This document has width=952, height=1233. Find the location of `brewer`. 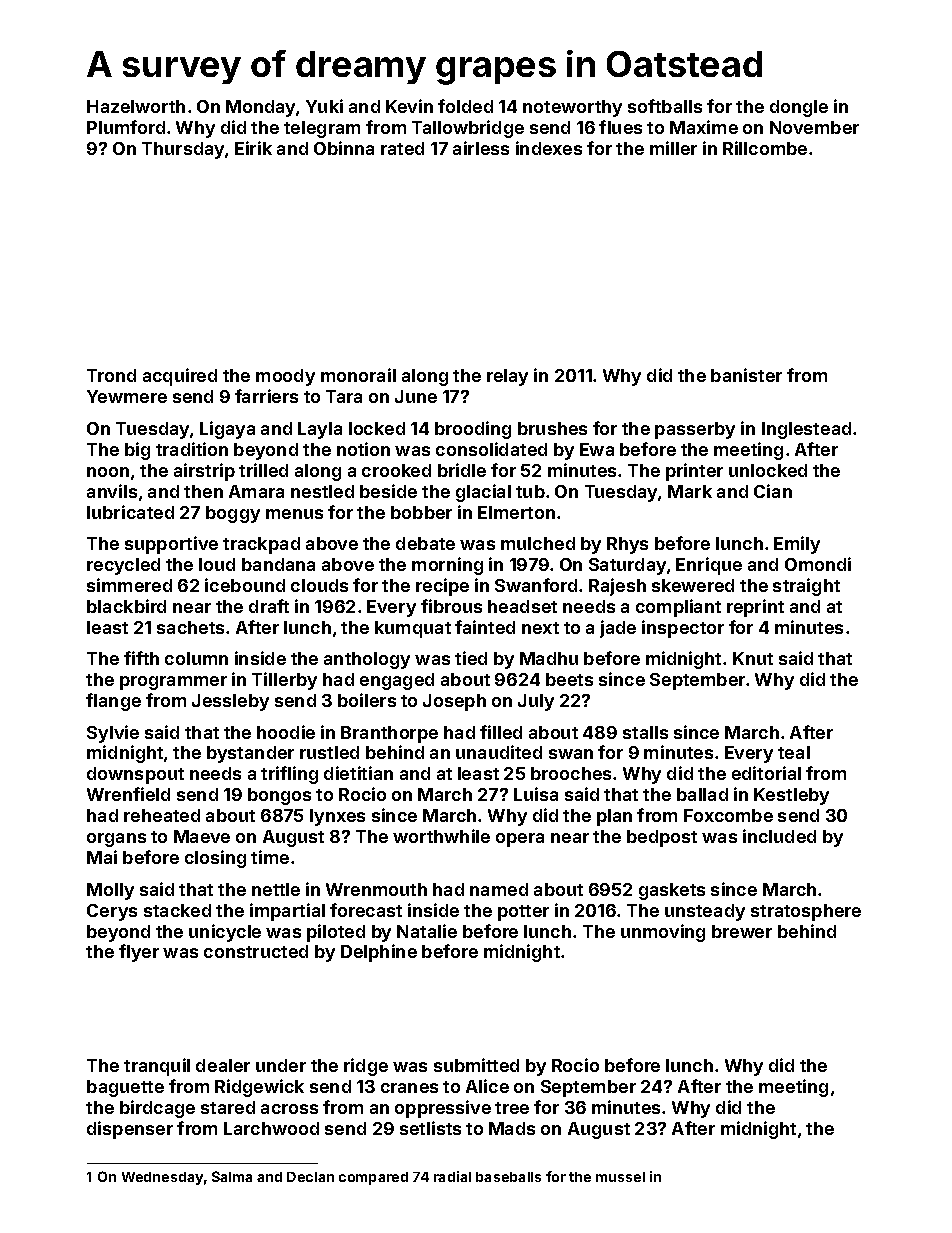

brewer is located at coordinates (742, 931).
